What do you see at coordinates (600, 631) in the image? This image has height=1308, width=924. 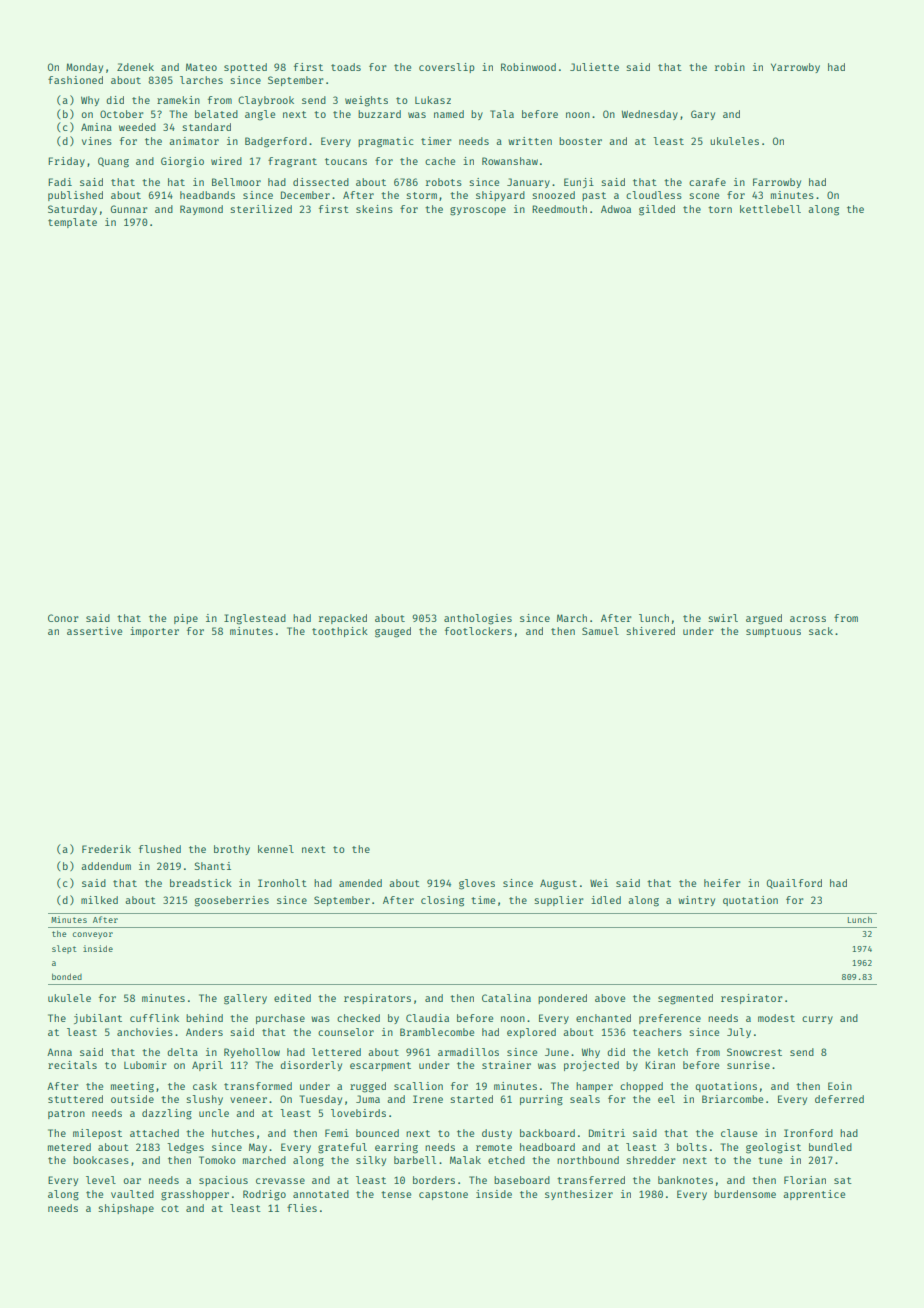 I see `Samuel` at bounding box center [600, 631].
